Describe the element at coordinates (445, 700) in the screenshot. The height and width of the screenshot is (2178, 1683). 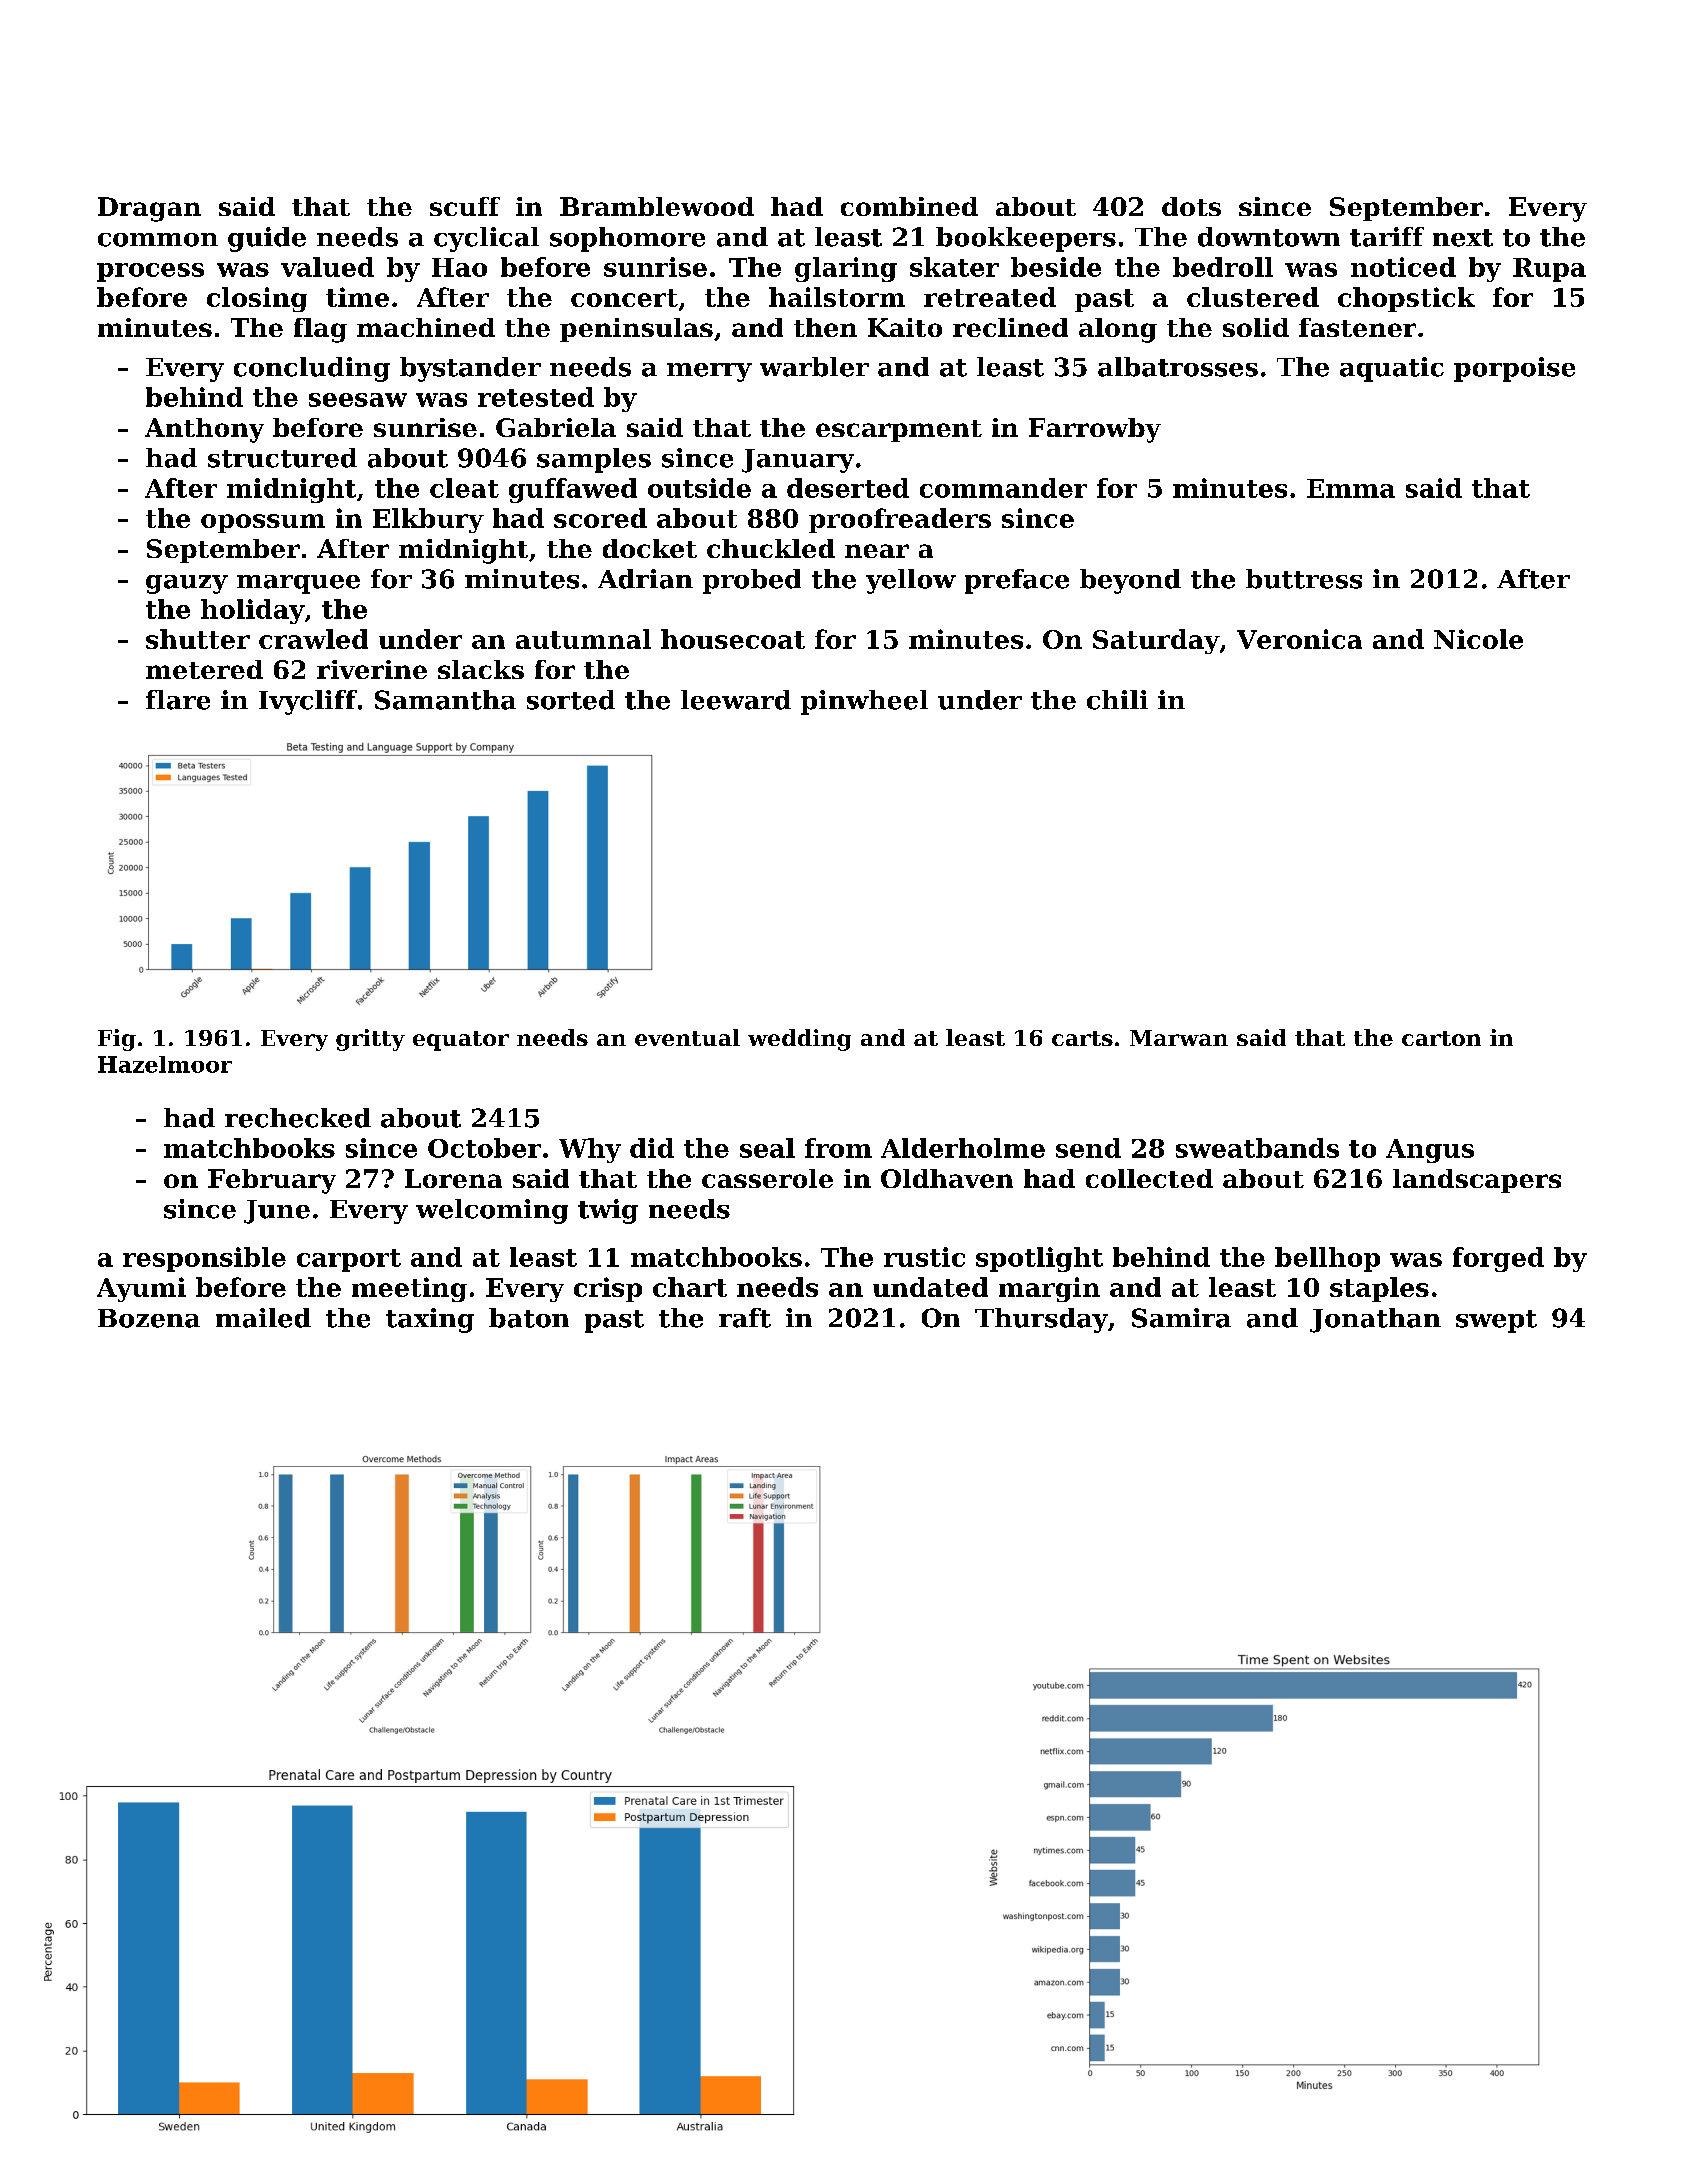
I see `Samantha` at that location.
